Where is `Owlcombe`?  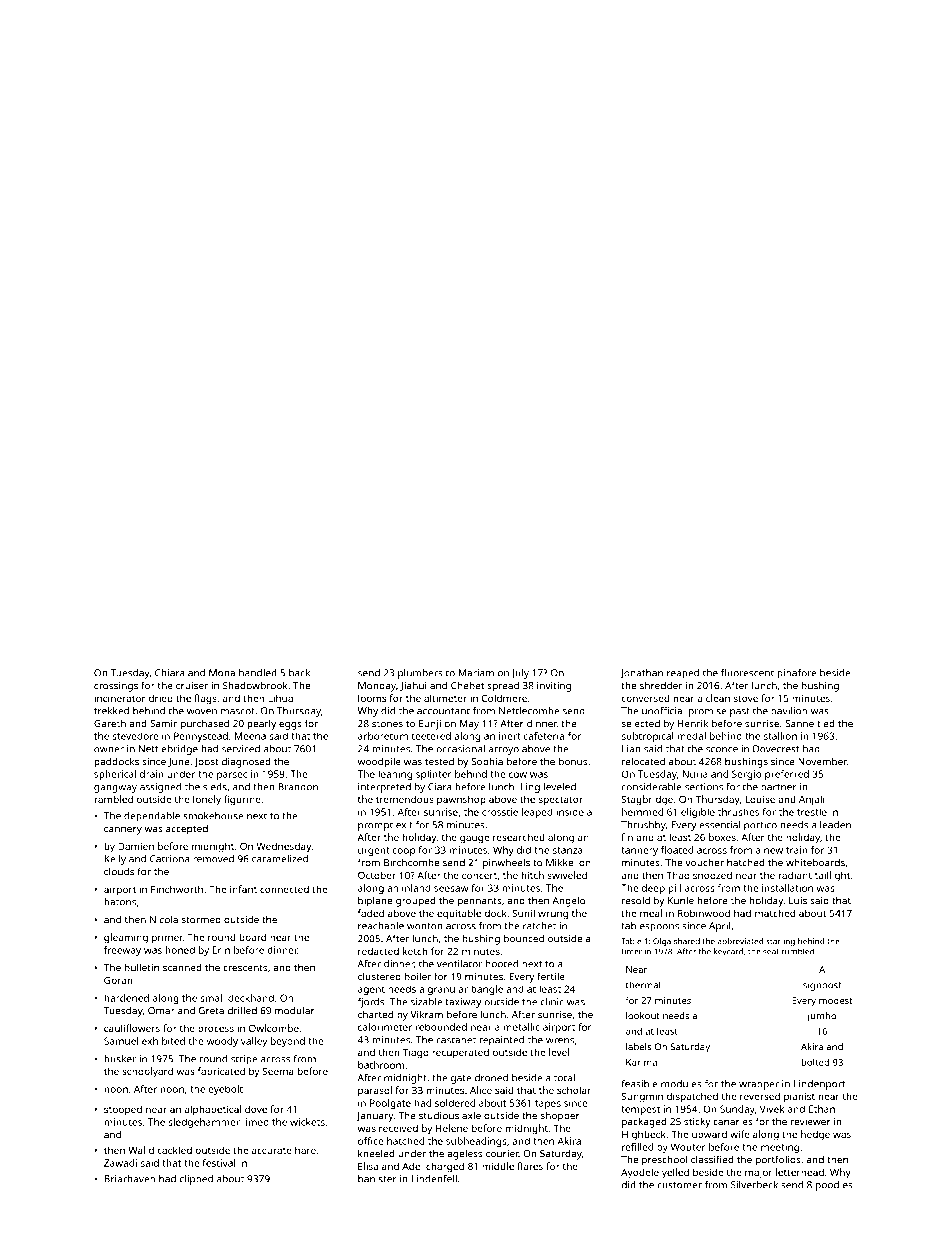
Owlcombe is located at coordinates (274, 1028).
